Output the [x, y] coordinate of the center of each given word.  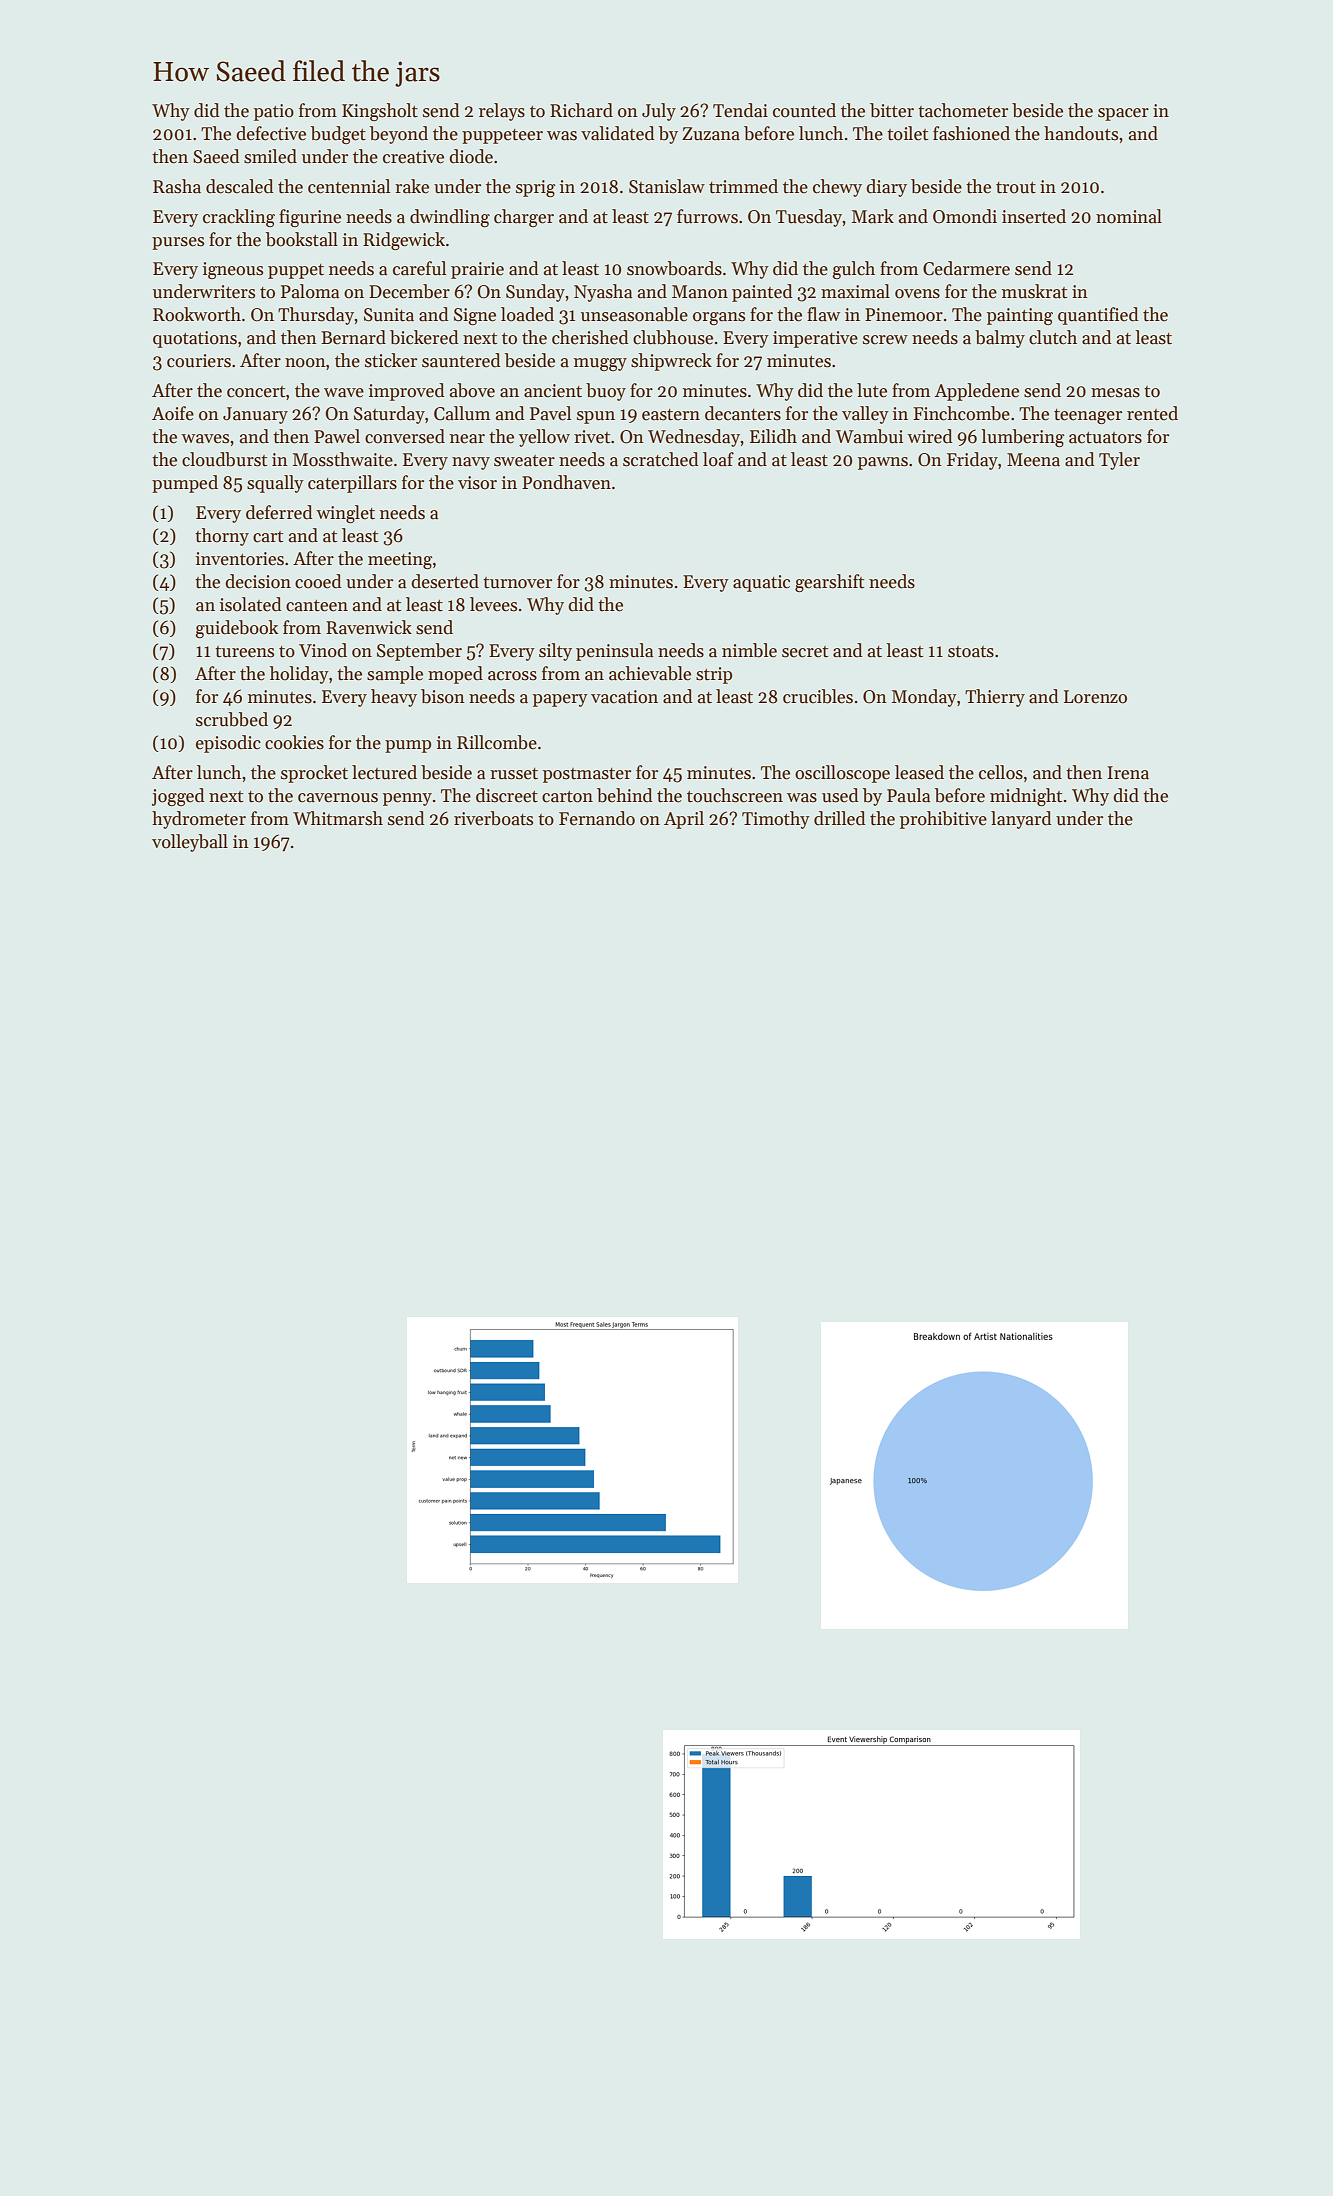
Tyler [1119, 461]
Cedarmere [966, 268]
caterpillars [352, 484]
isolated [251, 604]
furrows [707, 216]
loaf [718, 459]
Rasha [177, 186]
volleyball [190, 843]
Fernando [597, 818]
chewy [837, 188]
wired [930, 436]
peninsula [614, 652]
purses [178, 243]
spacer [1123, 114]
